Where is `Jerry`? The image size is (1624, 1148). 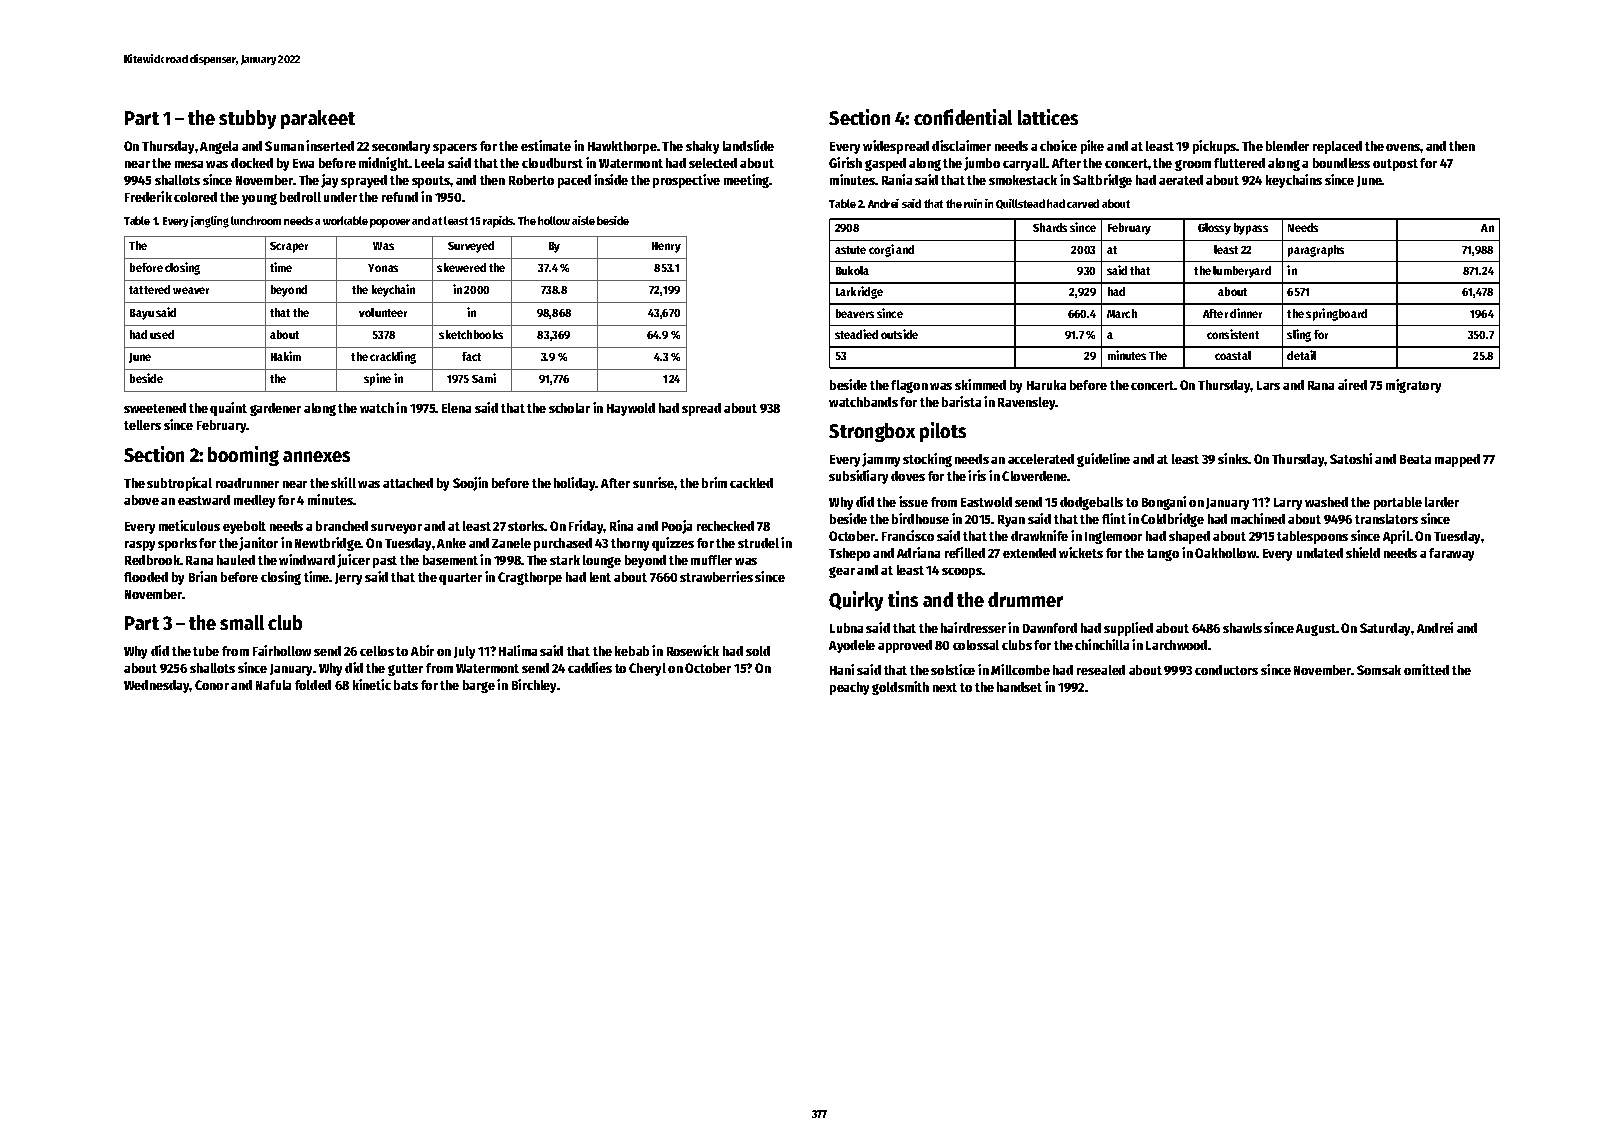 Jerry is located at coordinates (348, 579).
